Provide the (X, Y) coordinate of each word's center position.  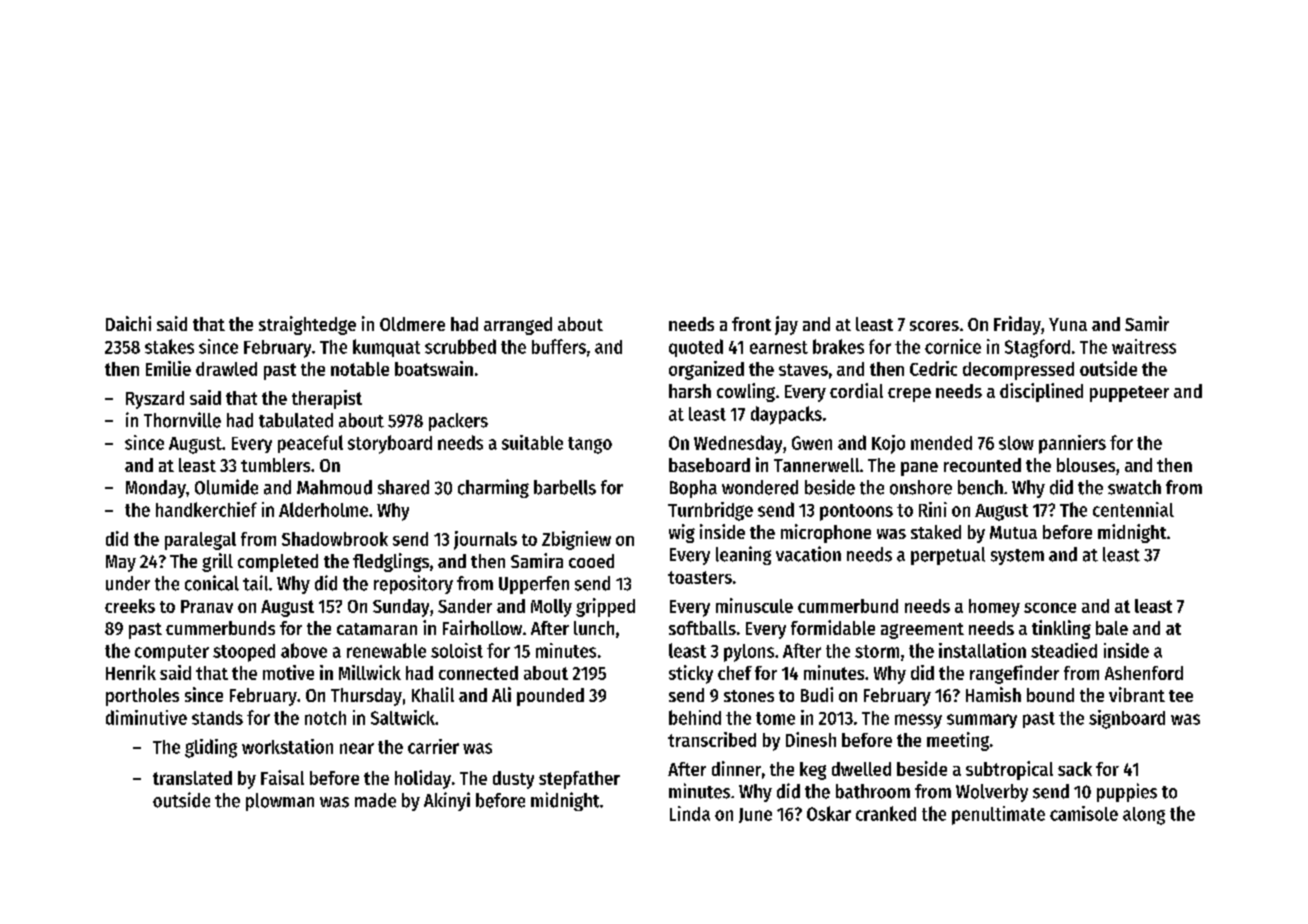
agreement (922, 631)
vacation (808, 554)
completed (278, 563)
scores (934, 326)
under (128, 583)
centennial (1133, 509)
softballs (702, 628)
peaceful (310, 444)
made (375, 800)
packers (458, 422)
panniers (1072, 444)
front (751, 324)
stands (217, 718)
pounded (550, 697)
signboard (1127, 719)
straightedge (307, 325)
